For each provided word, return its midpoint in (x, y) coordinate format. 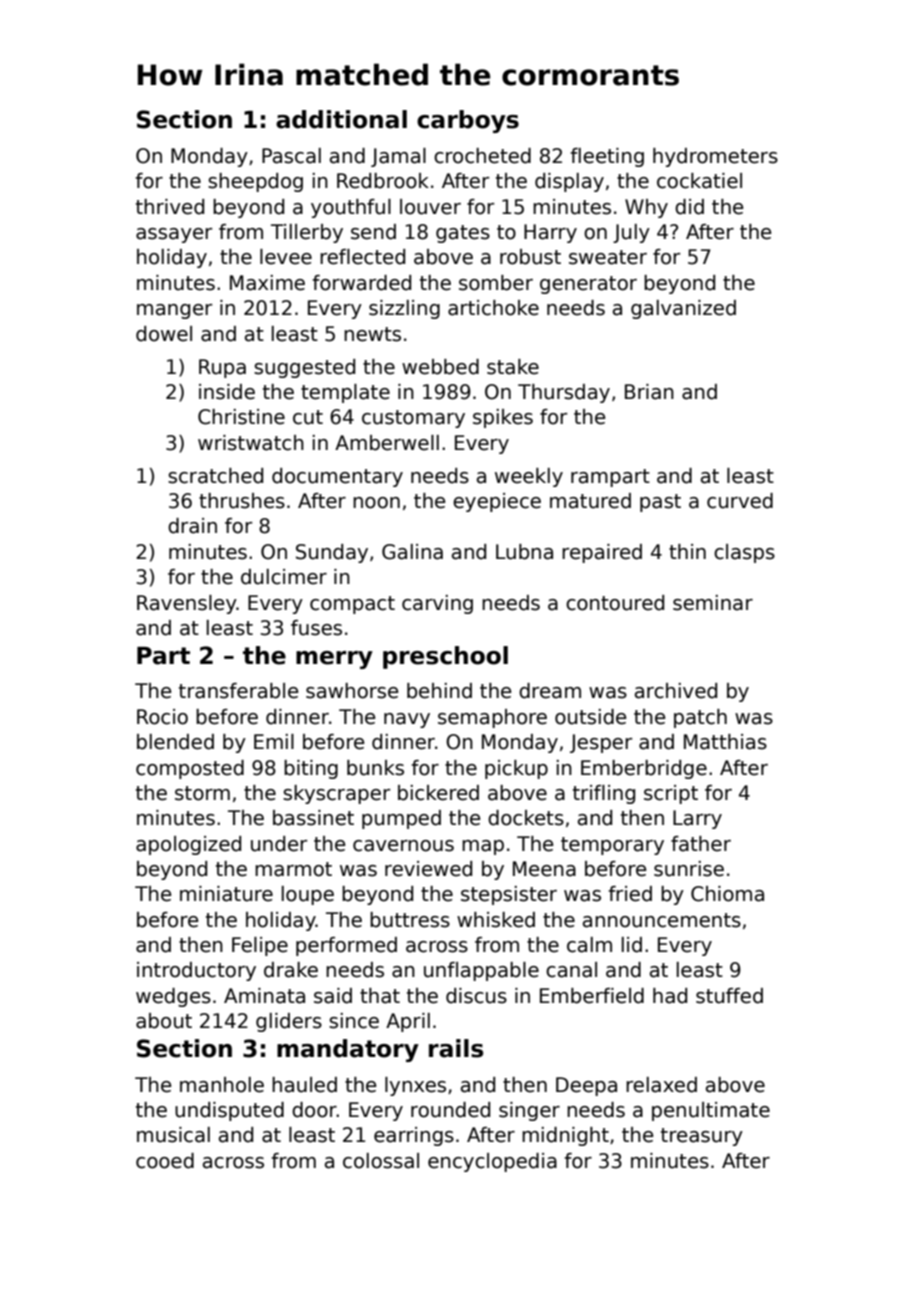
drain (192, 526)
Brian (649, 392)
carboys (468, 121)
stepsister (509, 895)
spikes (503, 418)
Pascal (291, 156)
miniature (226, 894)
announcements (662, 920)
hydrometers (715, 157)
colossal (381, 1161)
